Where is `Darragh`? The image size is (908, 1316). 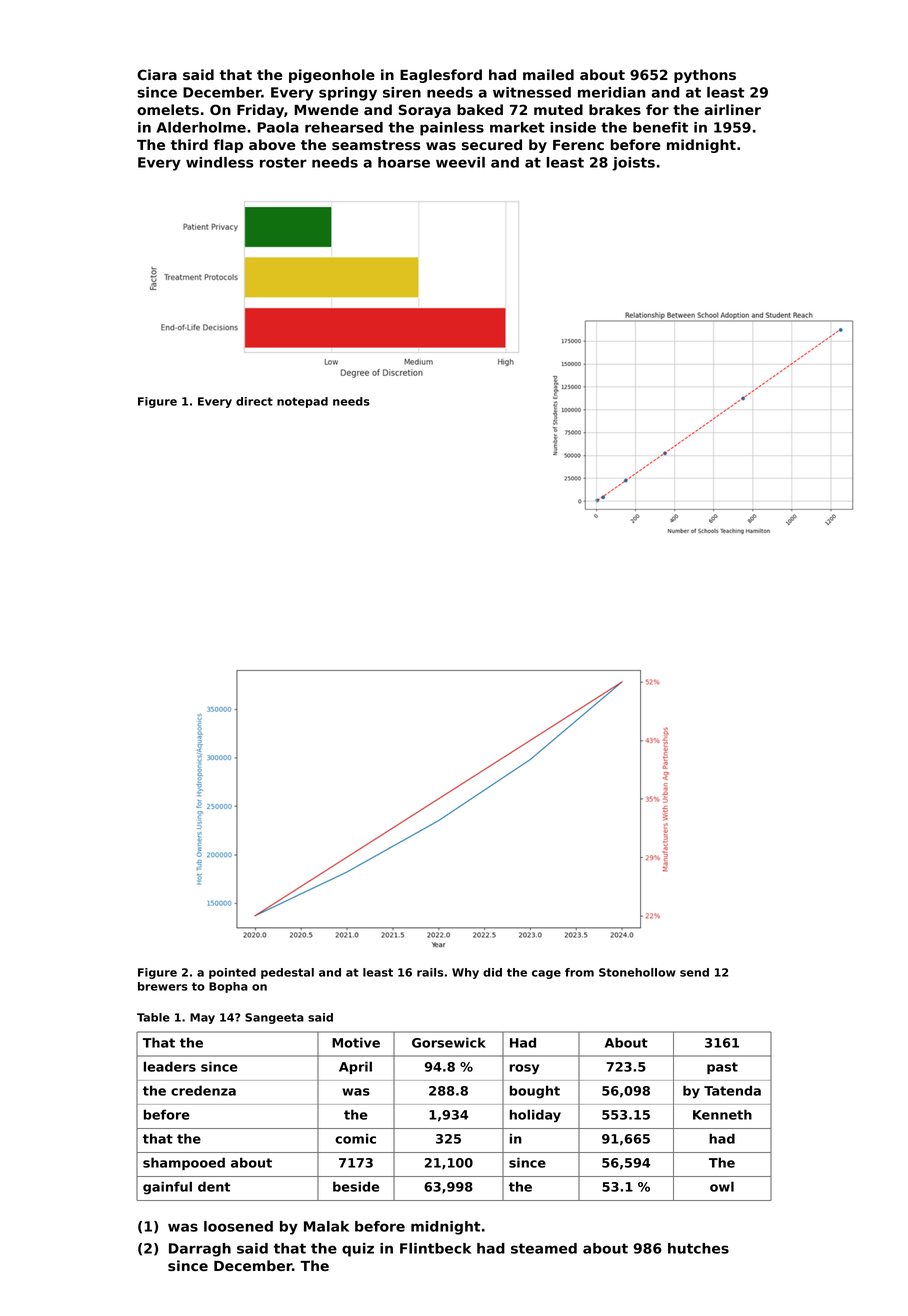 Darragh is located at coordinates (200, 1250).
